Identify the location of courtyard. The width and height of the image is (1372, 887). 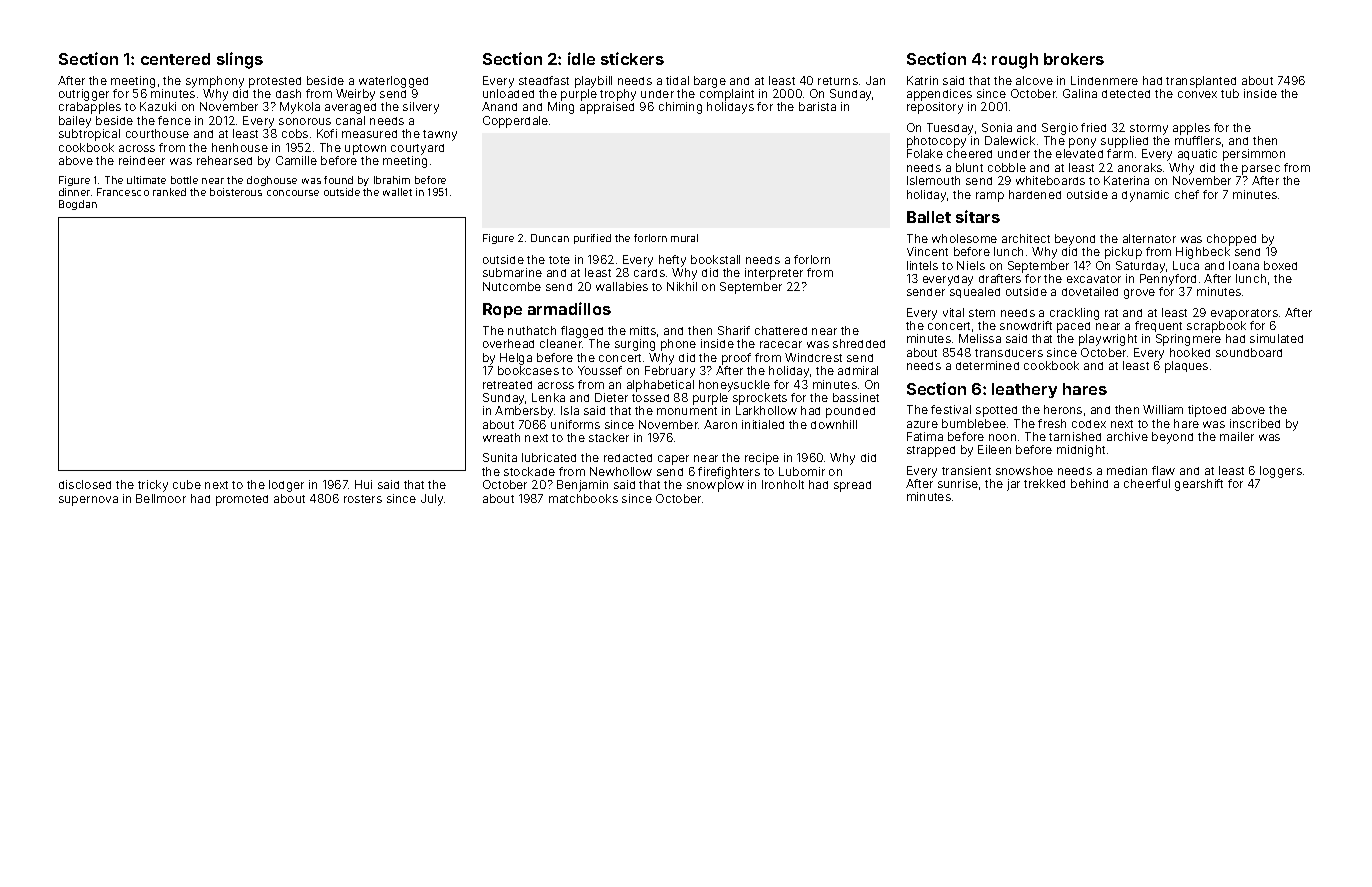
(417, 149).
